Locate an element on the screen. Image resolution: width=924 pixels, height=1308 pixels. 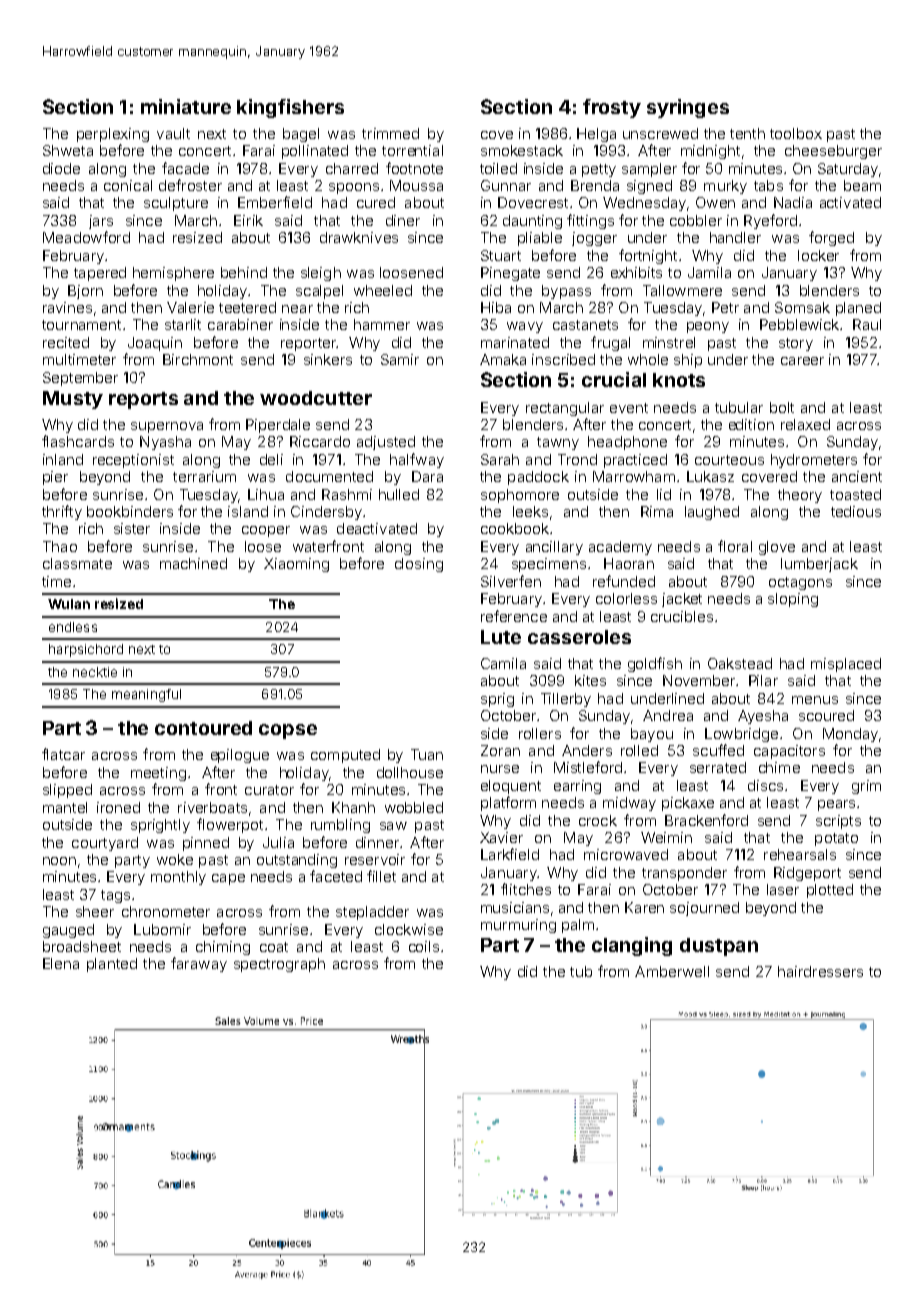
conical is located at coordinates (128, 185).
